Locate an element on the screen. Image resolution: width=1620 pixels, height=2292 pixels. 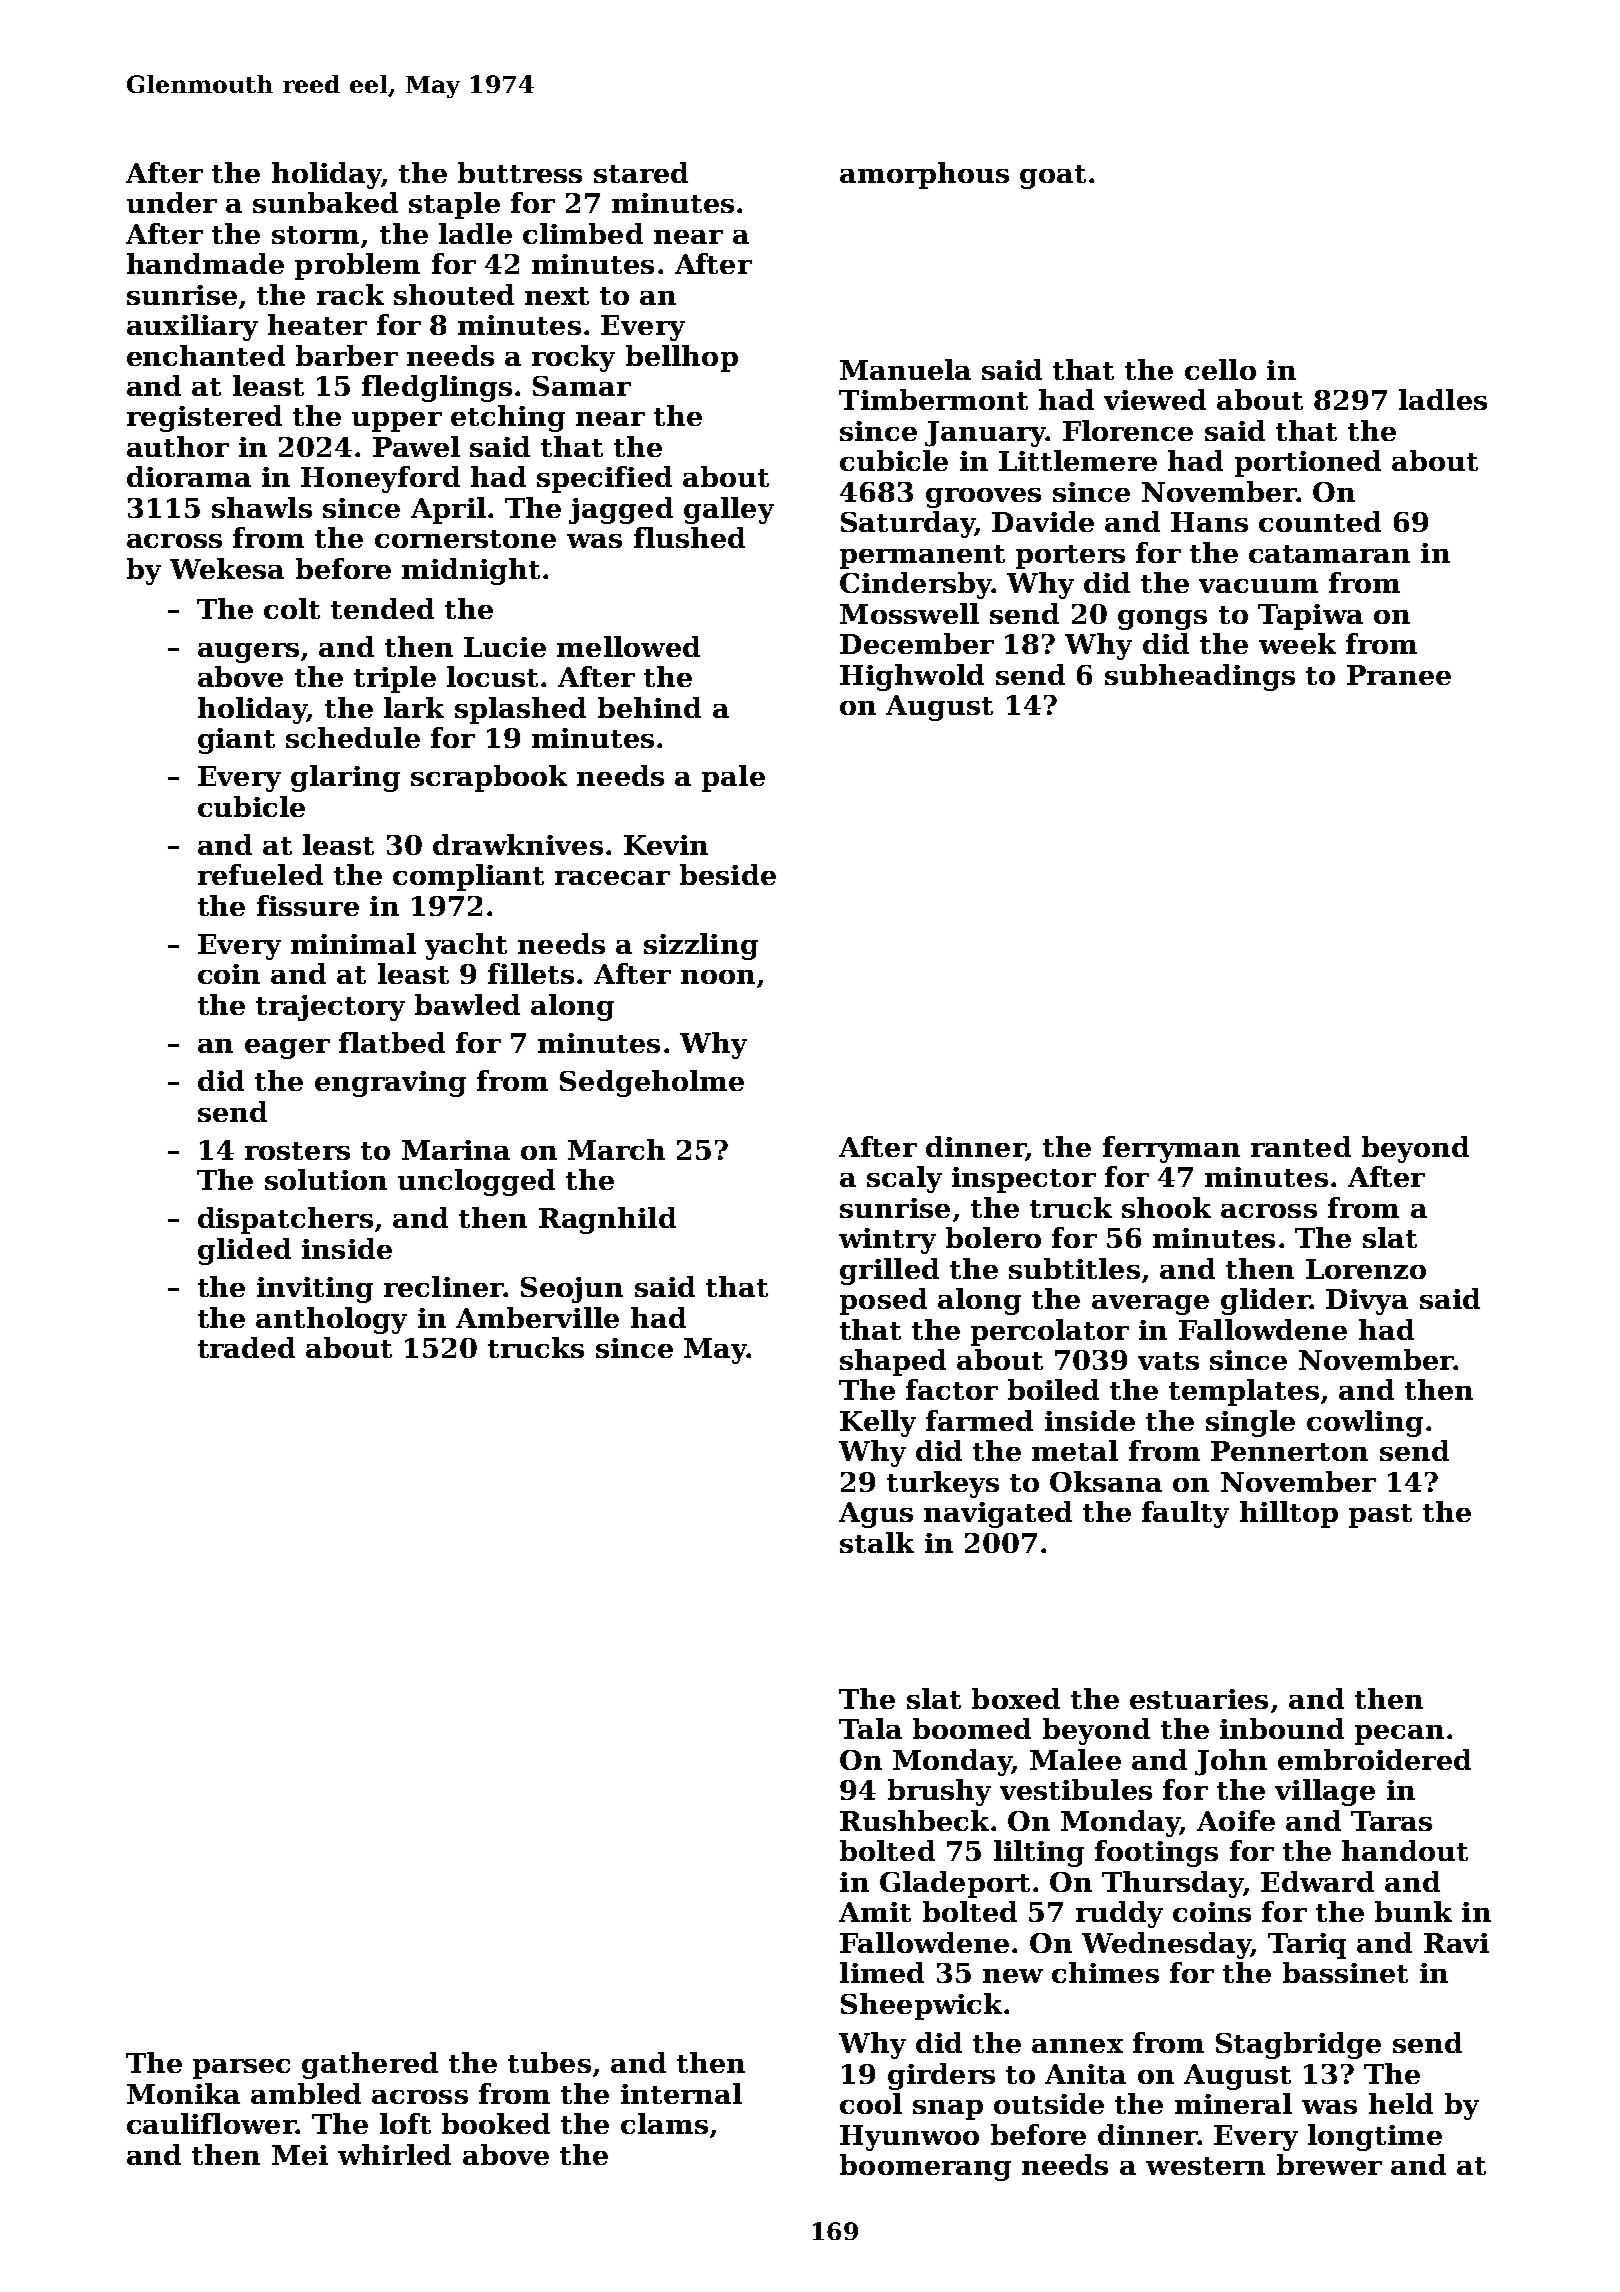
amorphous is located at coordinates (924, 175).
